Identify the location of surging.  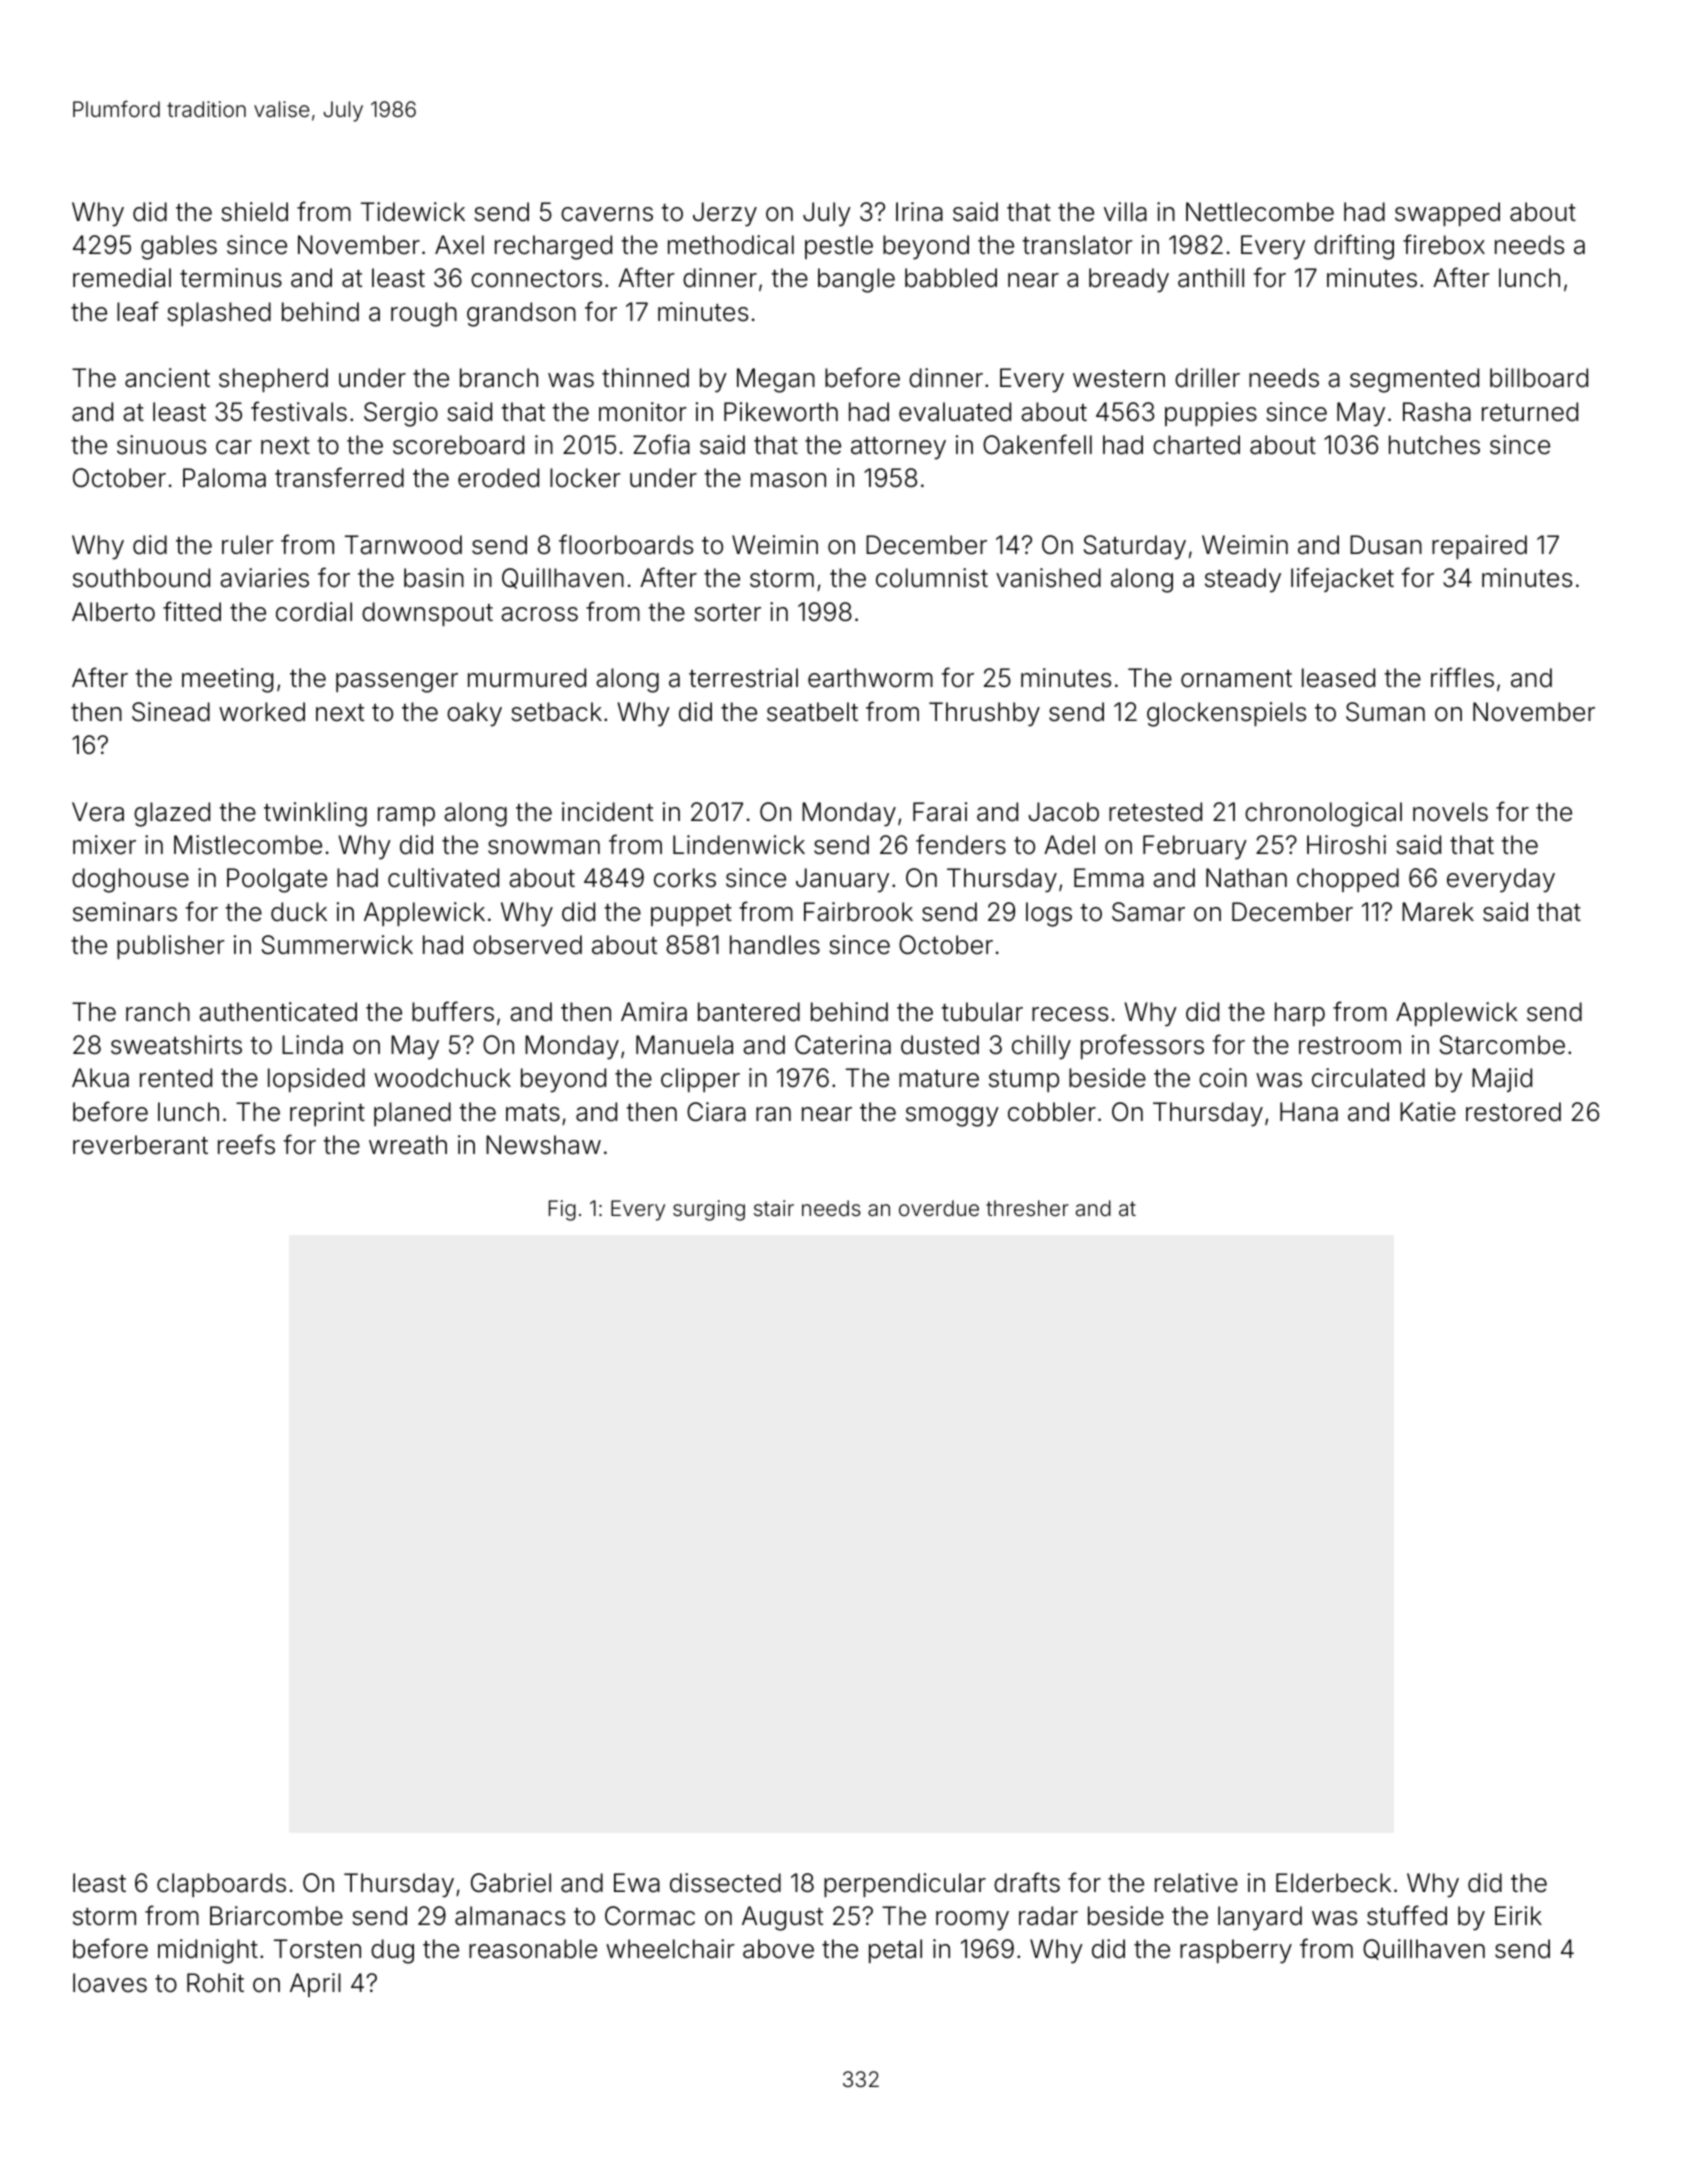
(709, 1210).
